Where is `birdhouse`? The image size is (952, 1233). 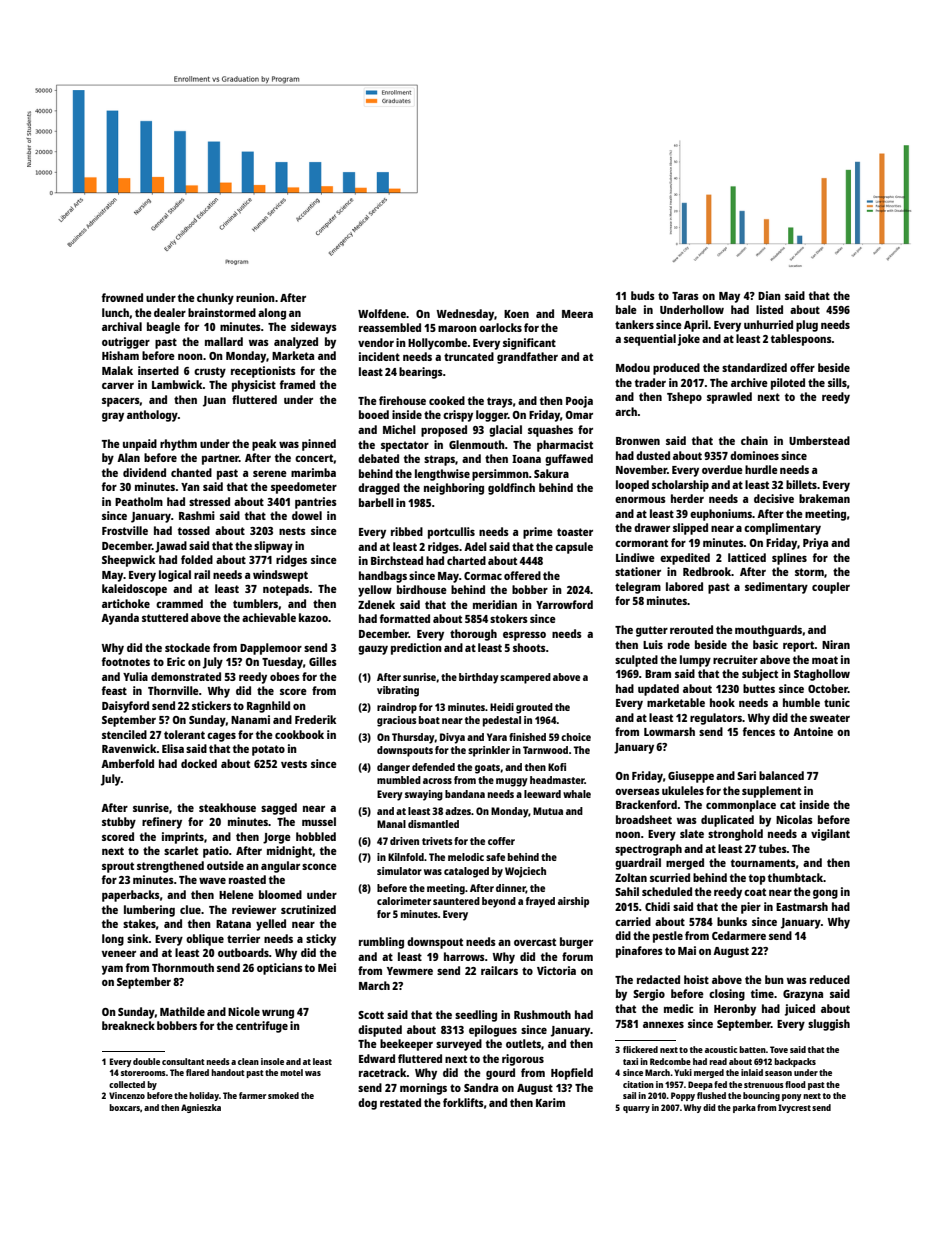
birdhouse is located at coordinates (422, 589).
